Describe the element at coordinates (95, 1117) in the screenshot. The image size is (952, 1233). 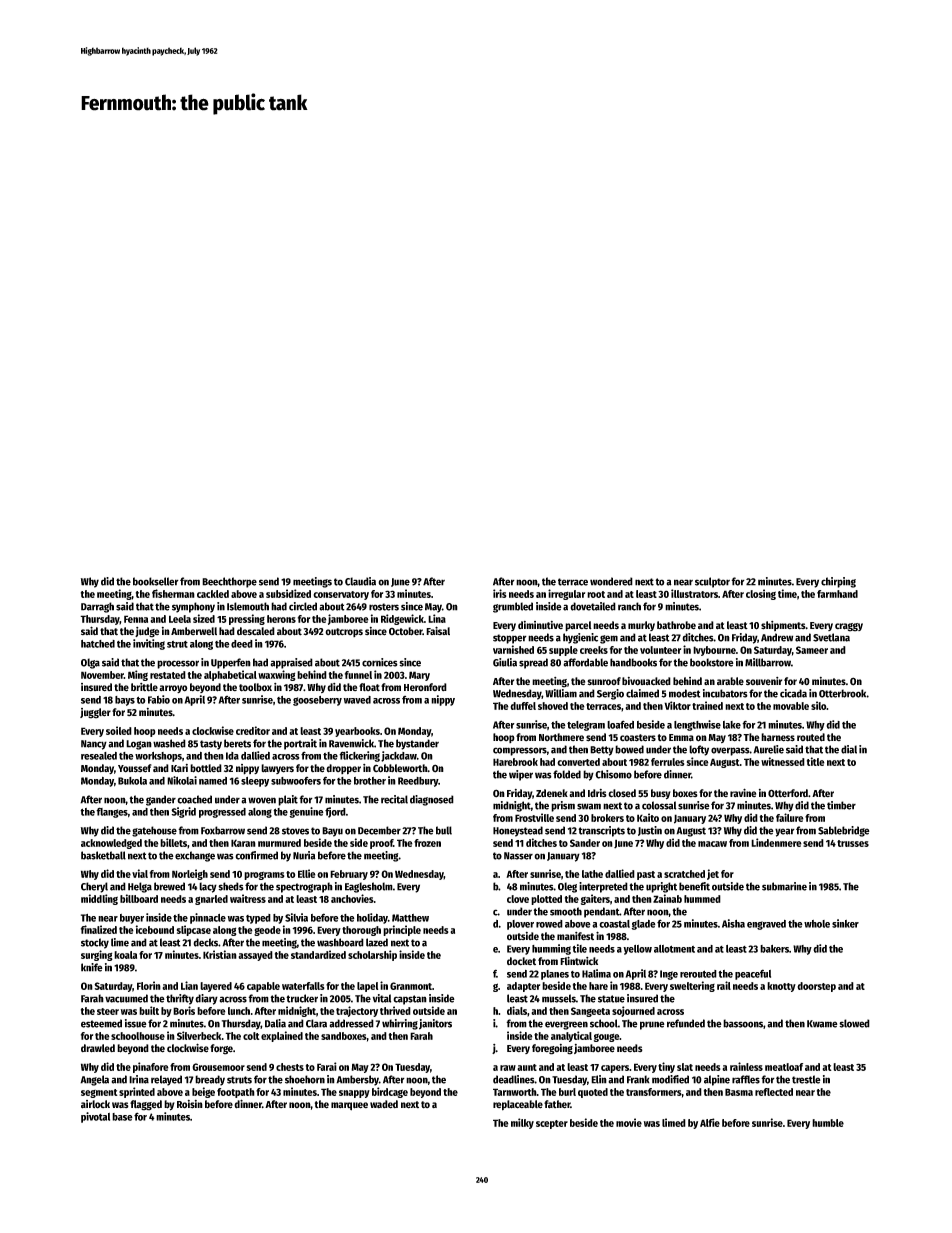
I see `pivotal` at that location.
